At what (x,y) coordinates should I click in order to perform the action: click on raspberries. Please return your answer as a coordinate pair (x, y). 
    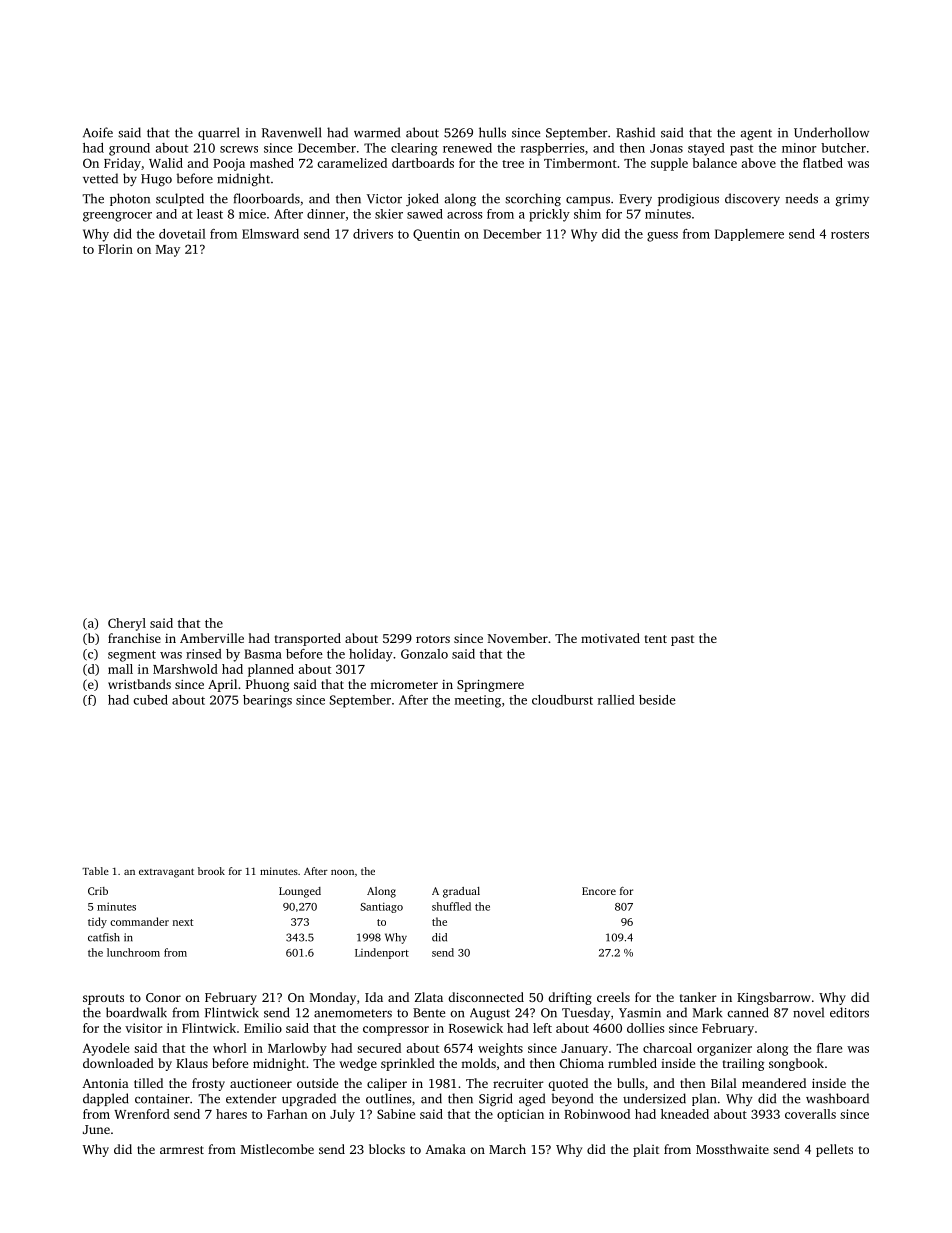
    Looking at the image, I should click on (553, 149).
